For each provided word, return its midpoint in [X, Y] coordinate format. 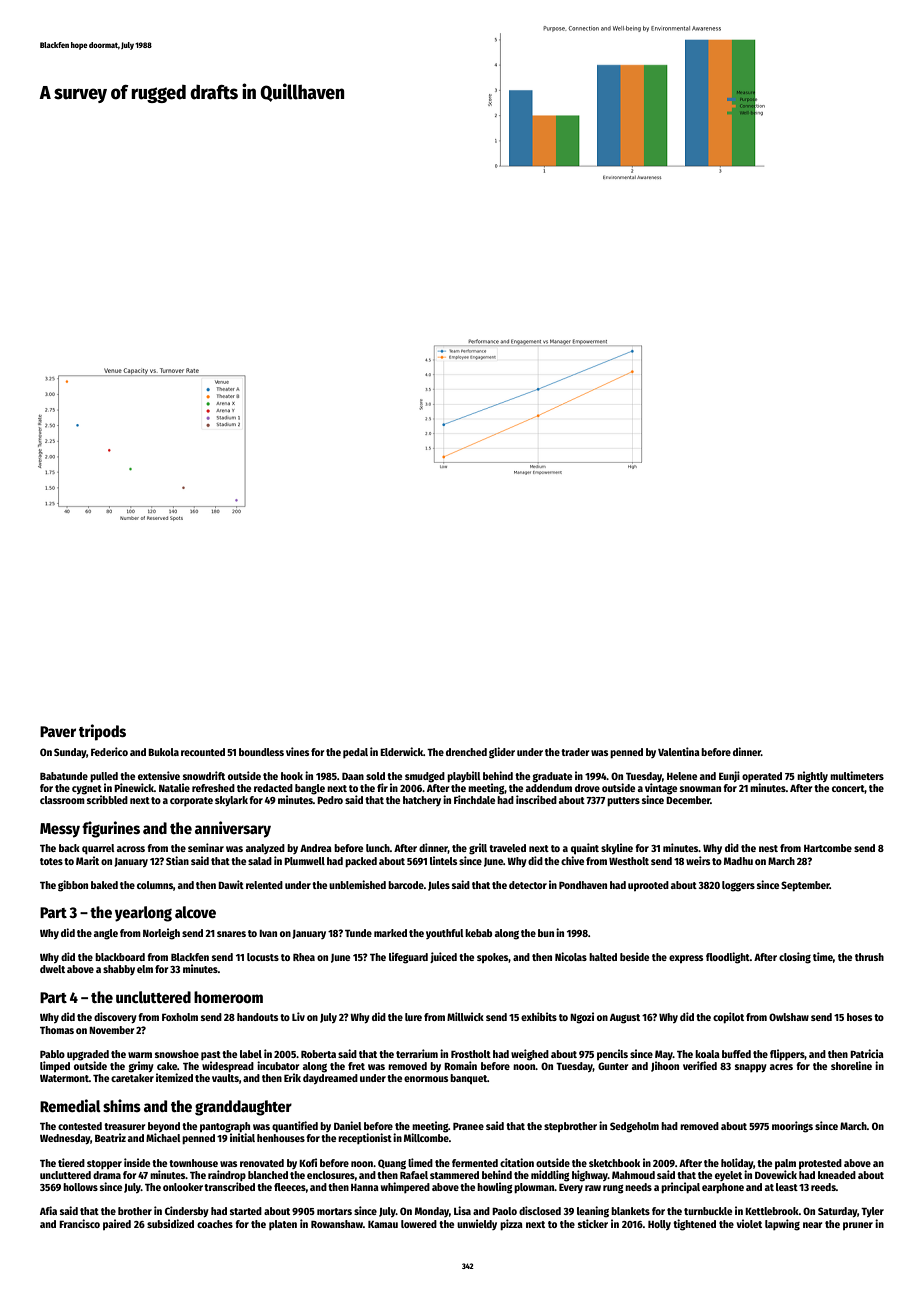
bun [546, 933]
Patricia [867, 1053]
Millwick [465, 1016]
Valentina [679, 751]
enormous [426, 1079]
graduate [552, 777]
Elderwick [401, 751]
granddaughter [243, 1108]
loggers [738, 886]
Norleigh [161, 934]
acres [781, 1067]
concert [848, 789]
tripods [102, 732]
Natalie [174, 787]
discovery [115, 1017]
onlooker [183, 1187]
